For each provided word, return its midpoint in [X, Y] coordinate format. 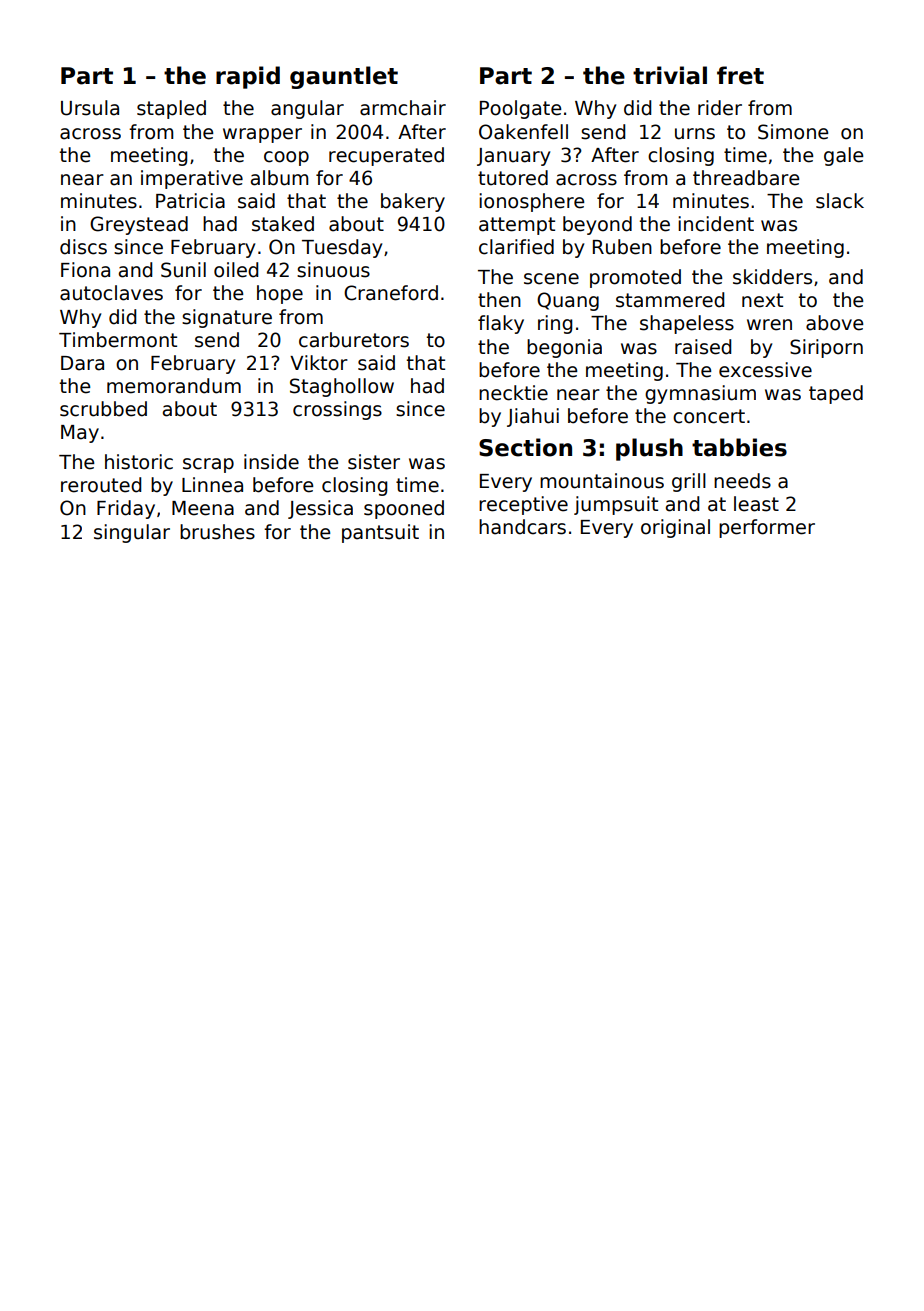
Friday [126, 509]
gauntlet [344, 77]
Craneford [391, 293]
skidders [772, 277]
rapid [248, 77]
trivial [670, 75]
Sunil [183, 270]
